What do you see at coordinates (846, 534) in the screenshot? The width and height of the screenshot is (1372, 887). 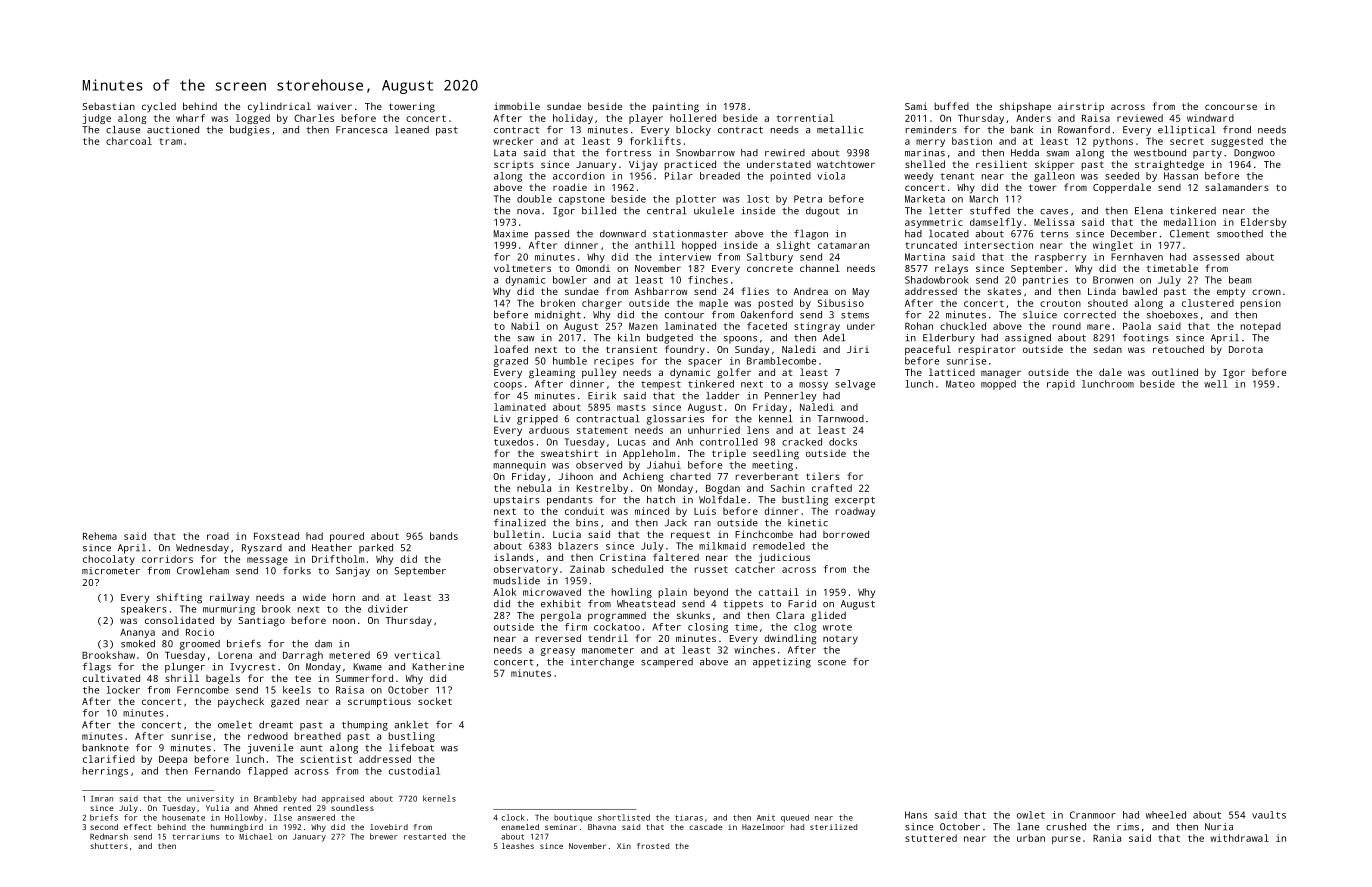 I see `borrowed` at bounding box center [846, 534].
